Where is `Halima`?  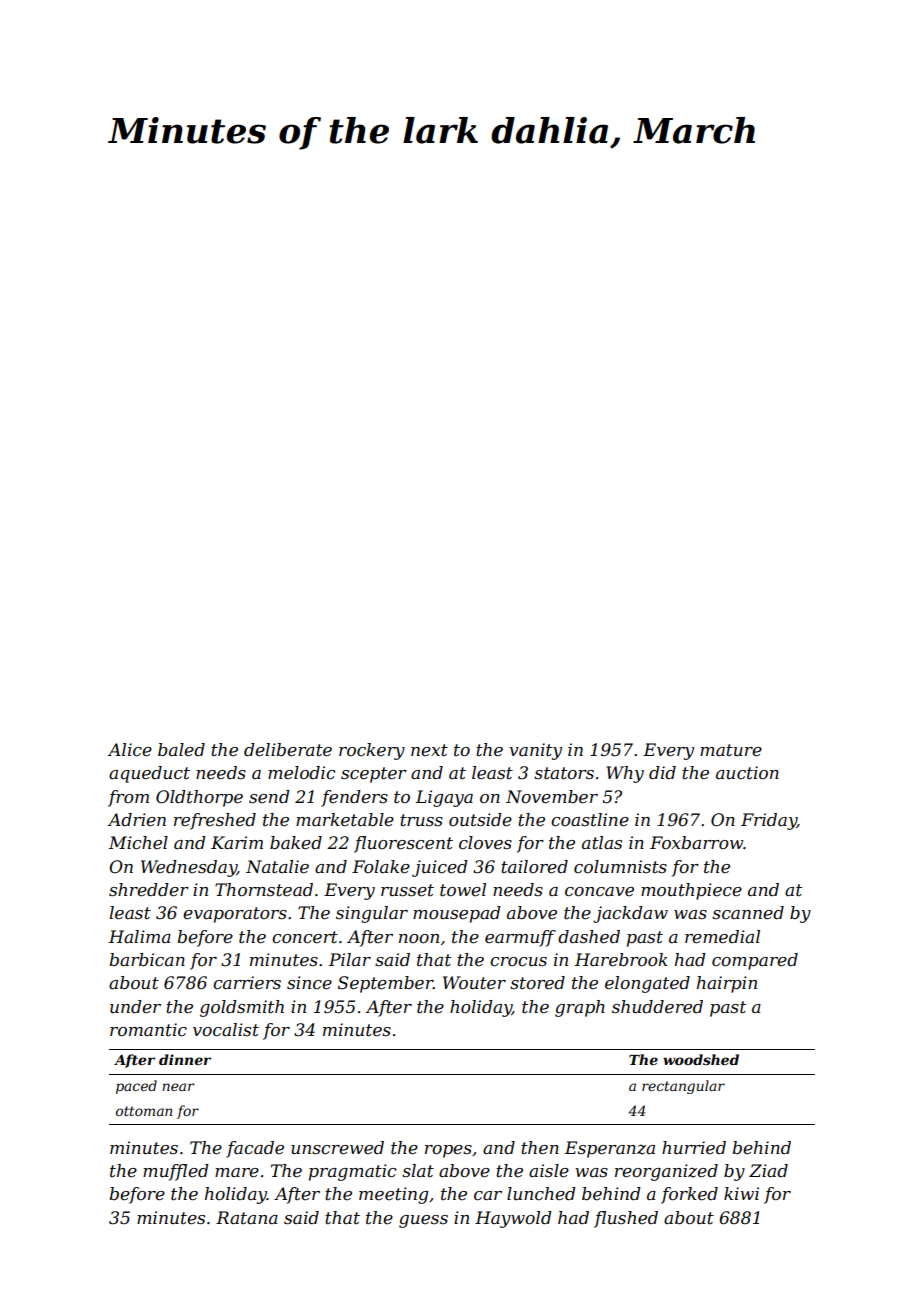 Halima is located at coordinates (140, 936).
